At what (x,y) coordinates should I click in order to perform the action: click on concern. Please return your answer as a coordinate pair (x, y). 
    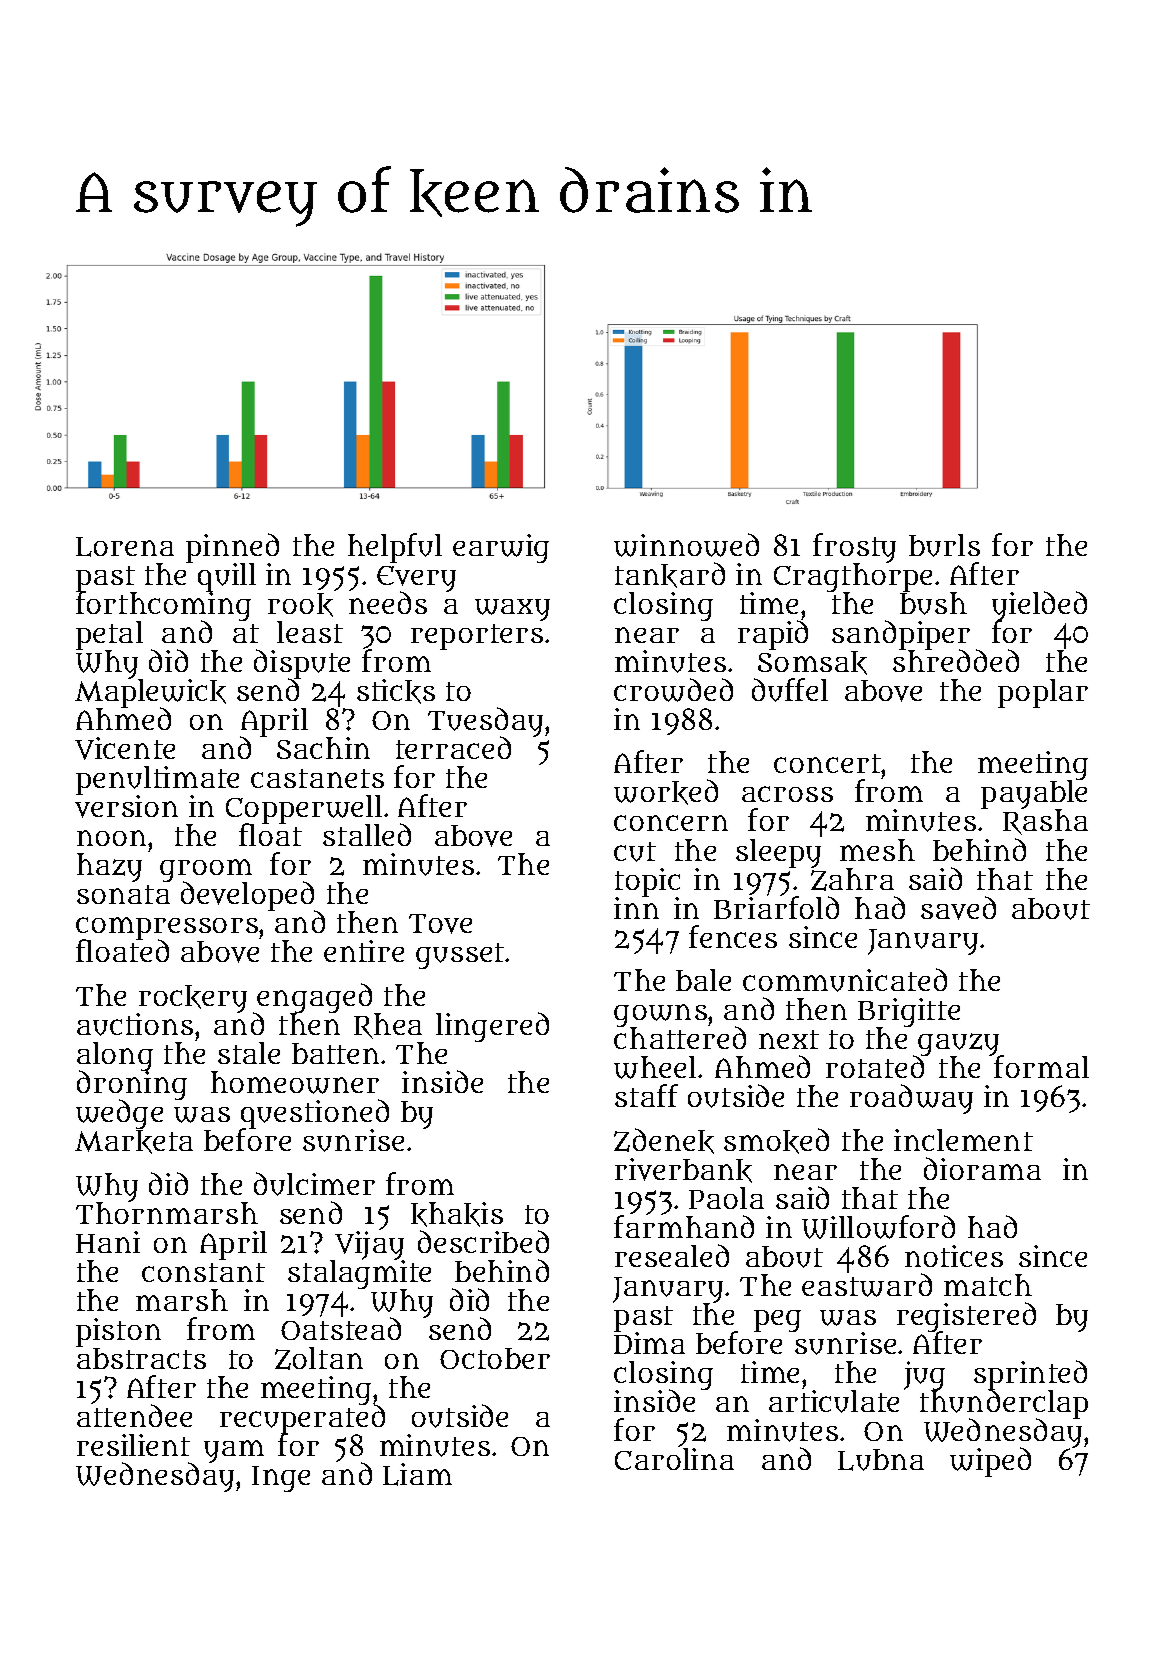
    Looking at the image, I should click on (671, 823).
